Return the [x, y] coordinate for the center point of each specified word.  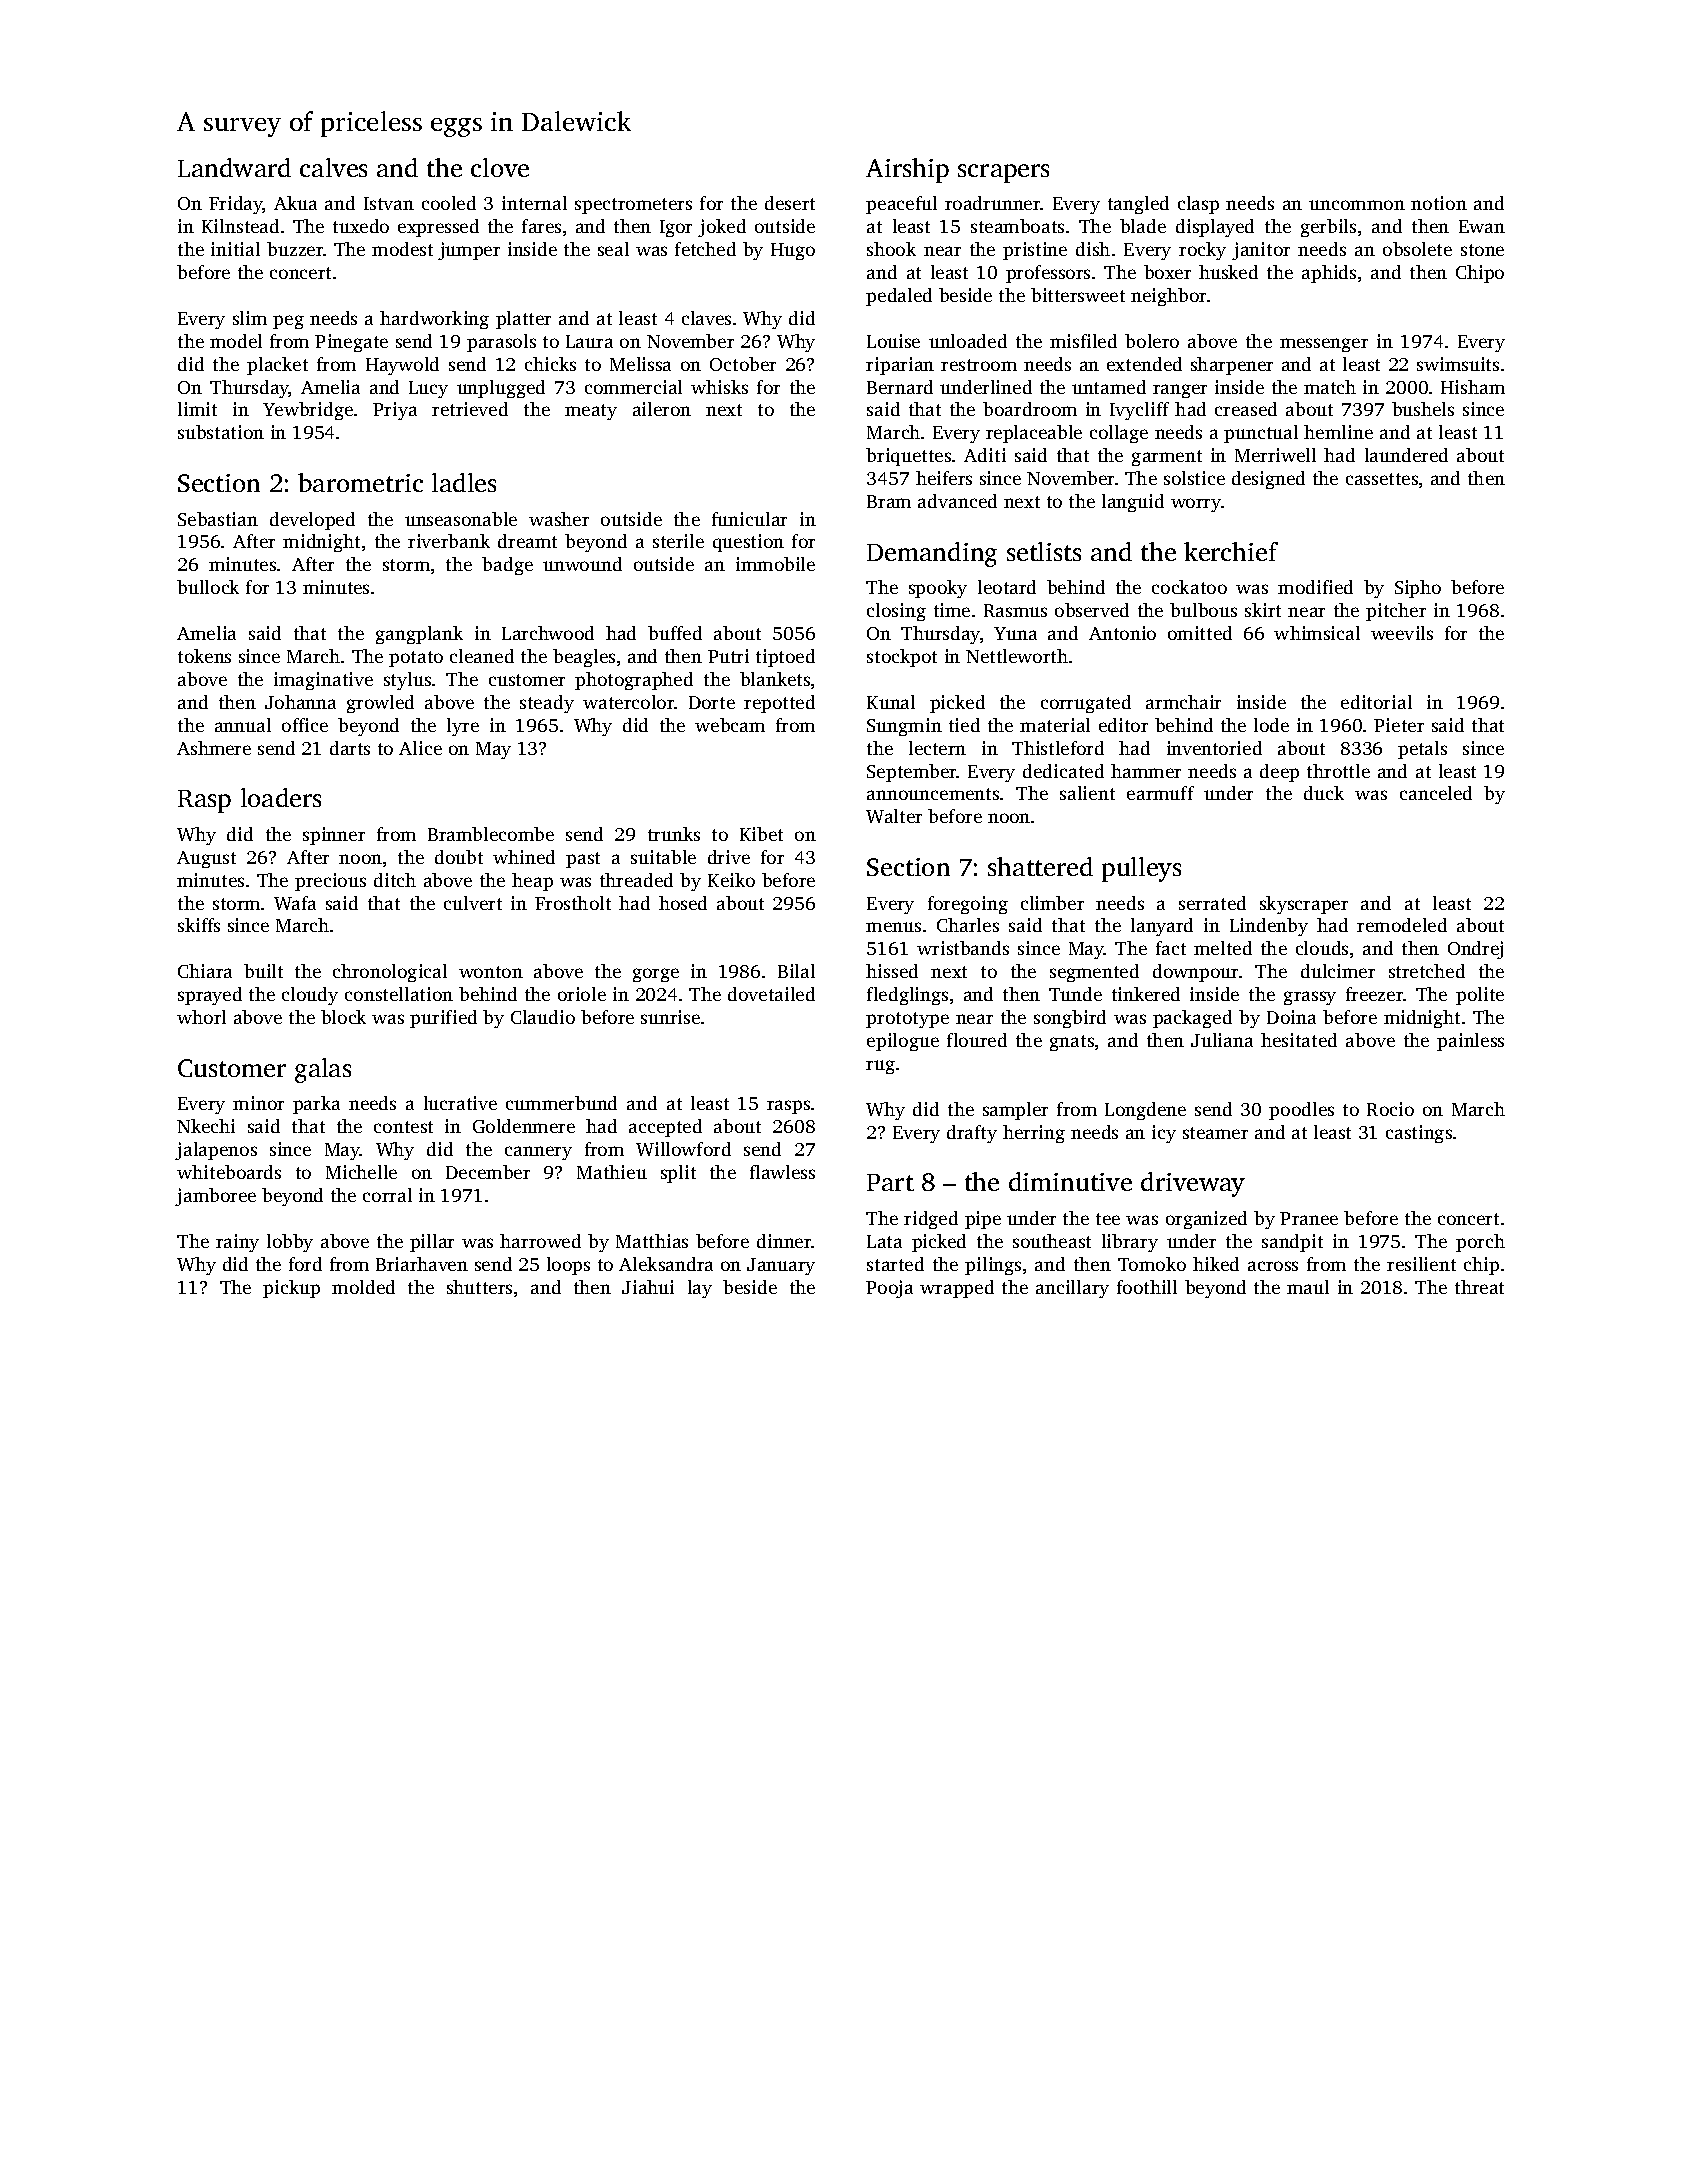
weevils [1402, 633]
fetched [705, 249]
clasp [1198, 205]
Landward [234, 167]
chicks [550, 364]
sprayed [210, 996]
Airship [907, 170]
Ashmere [214, 748]
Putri [728, 656]
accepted [665, 1128]
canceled [1436, 793]
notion [1439, 203]
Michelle [361, 1172]
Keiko [731, 880]
